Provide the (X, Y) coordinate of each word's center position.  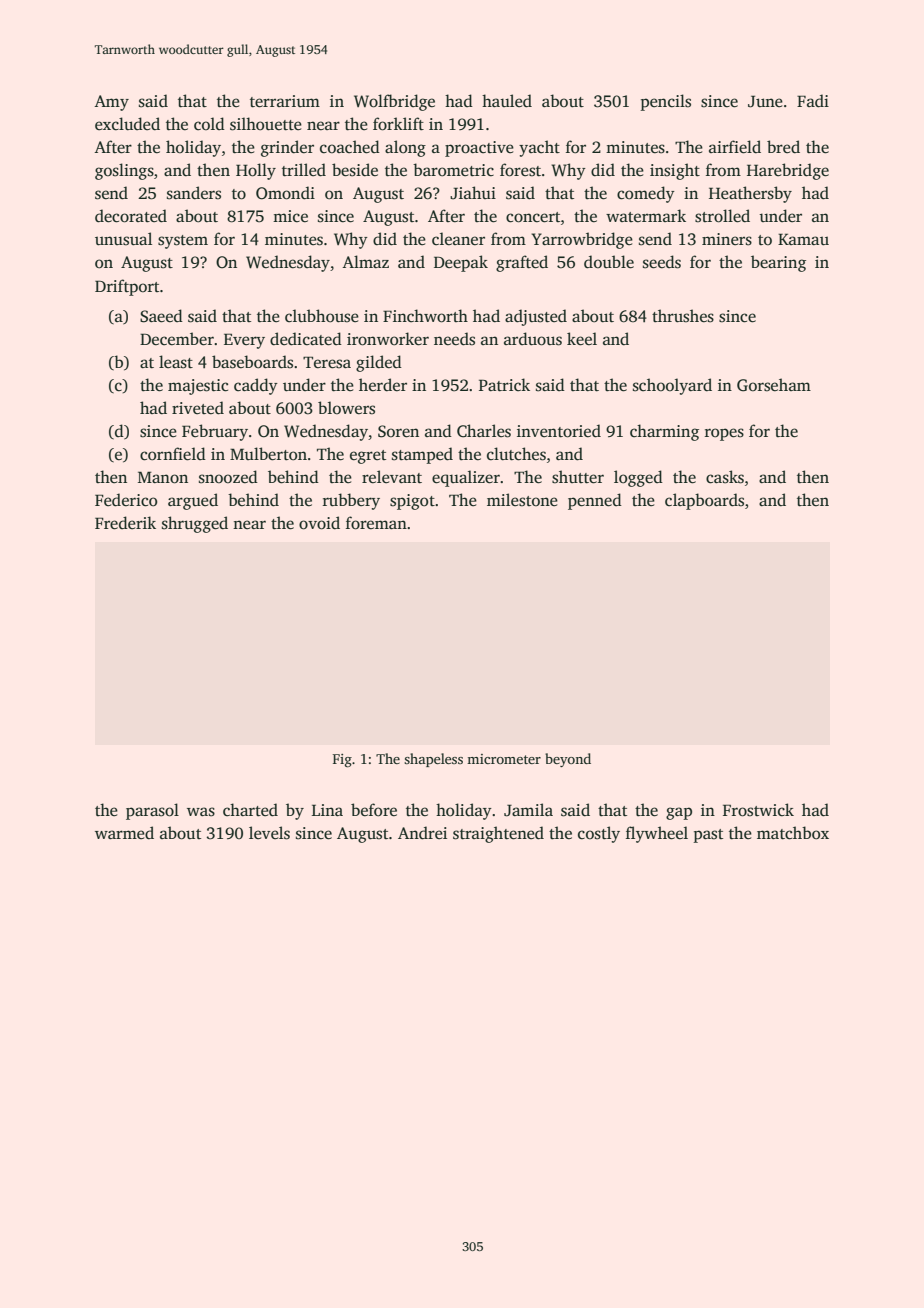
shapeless (433, 760)
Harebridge (788, 171)
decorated (131, 216)
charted (250, 810)
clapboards (704, 501)
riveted (198, 408)
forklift (398, 124)
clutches (516, 454)
